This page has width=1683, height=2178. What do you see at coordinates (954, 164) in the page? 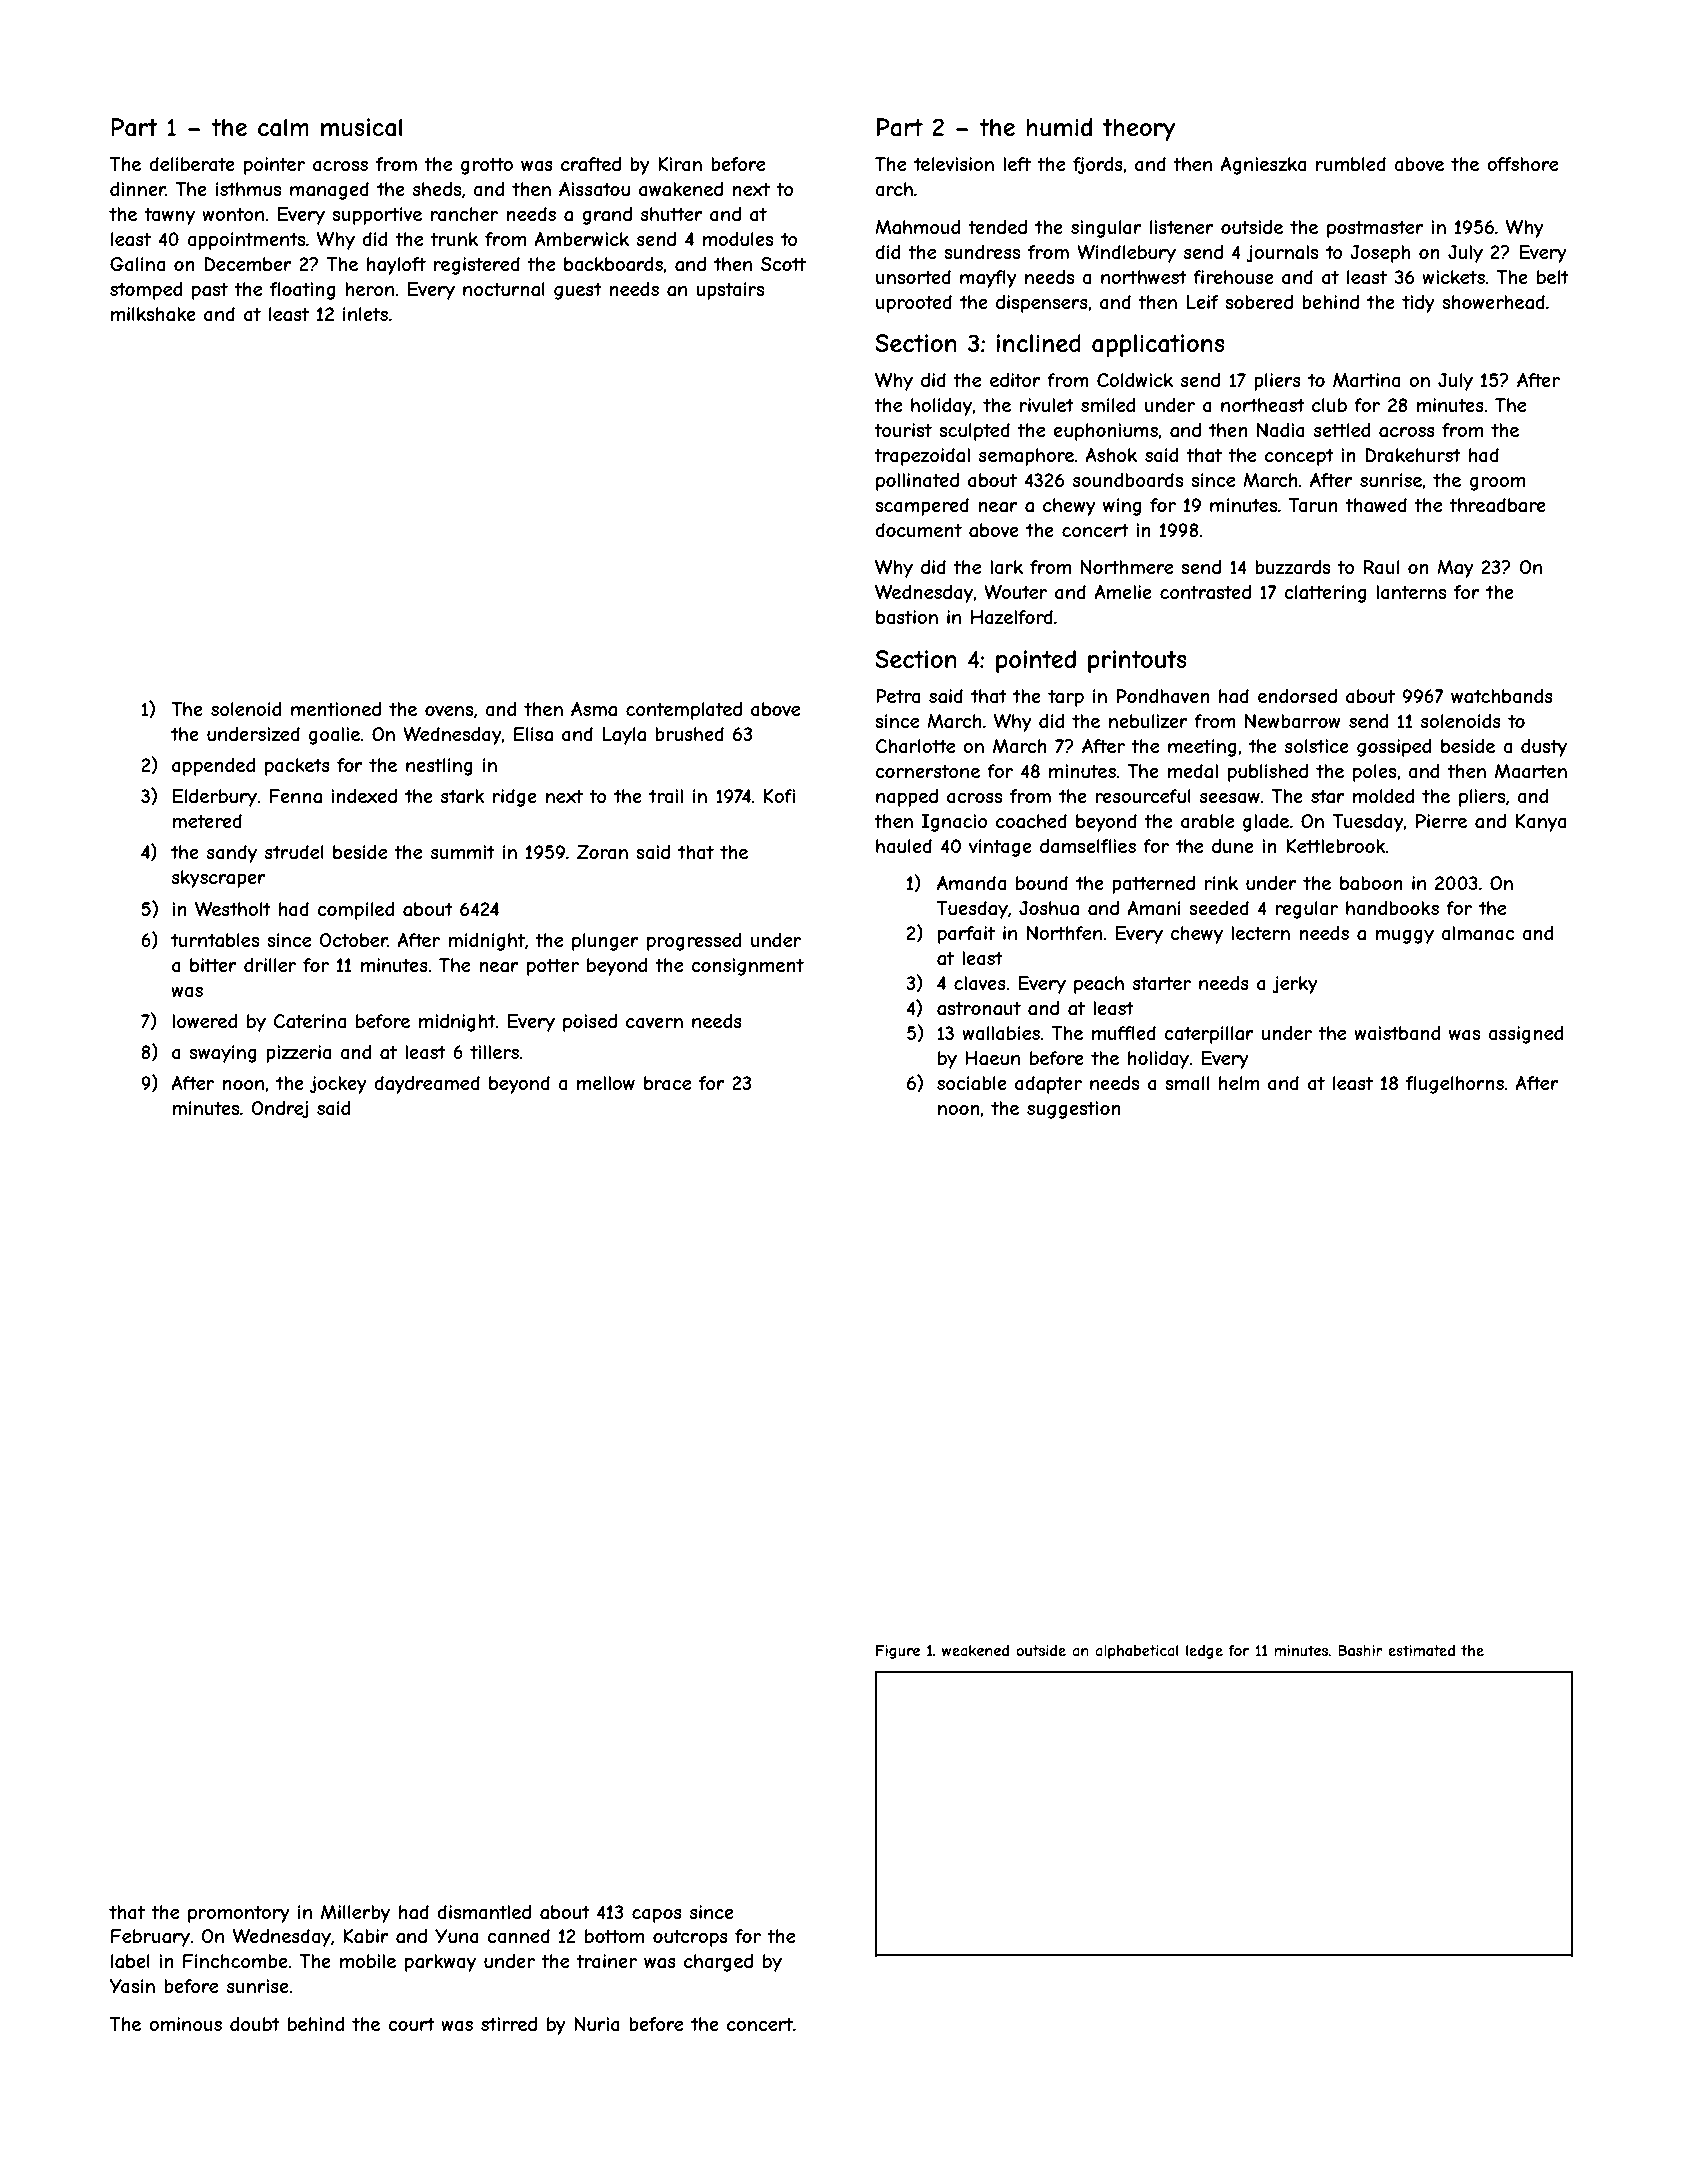
I see `television` at bounding box center [954, 164].
